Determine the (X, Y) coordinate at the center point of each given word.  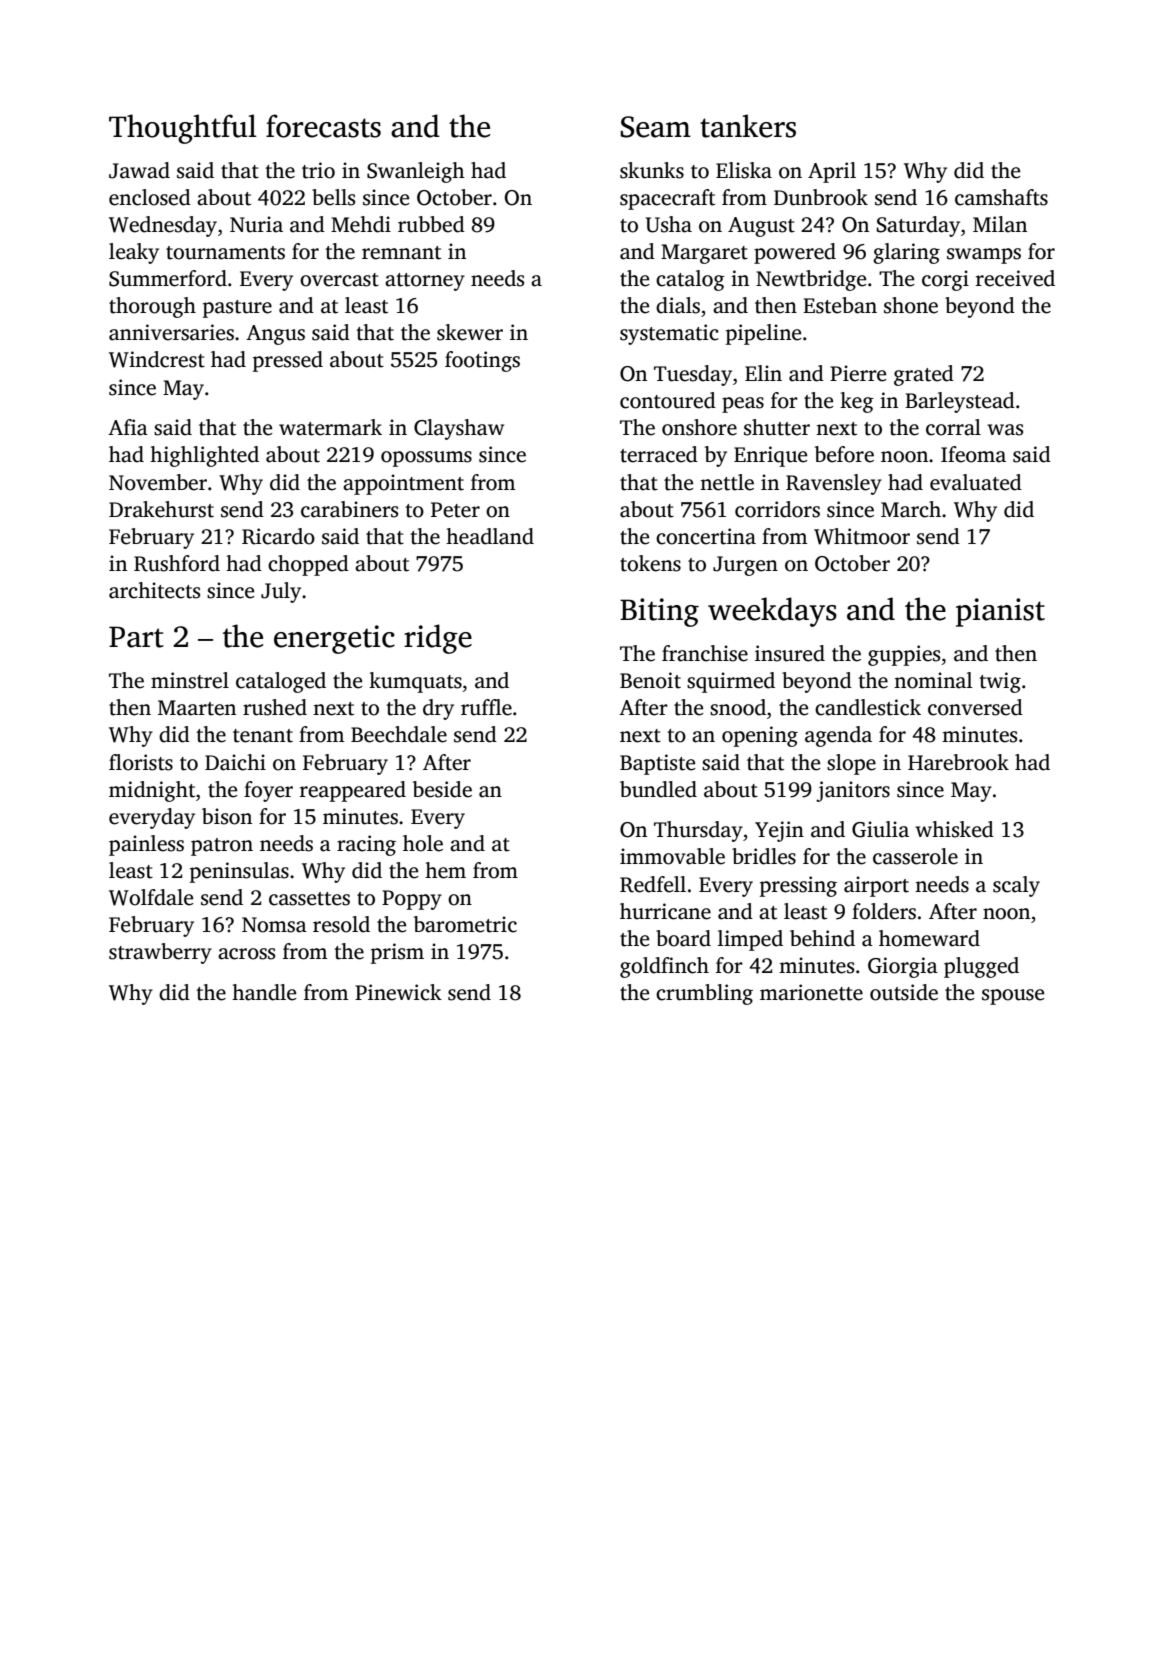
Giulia (880, 829)
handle (264, 992)
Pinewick (398, 992)
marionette (811, 992)
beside (442, 789)
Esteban (840, 305)
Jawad (139, 170)
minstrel (190, 680)
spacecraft (667, 199)
